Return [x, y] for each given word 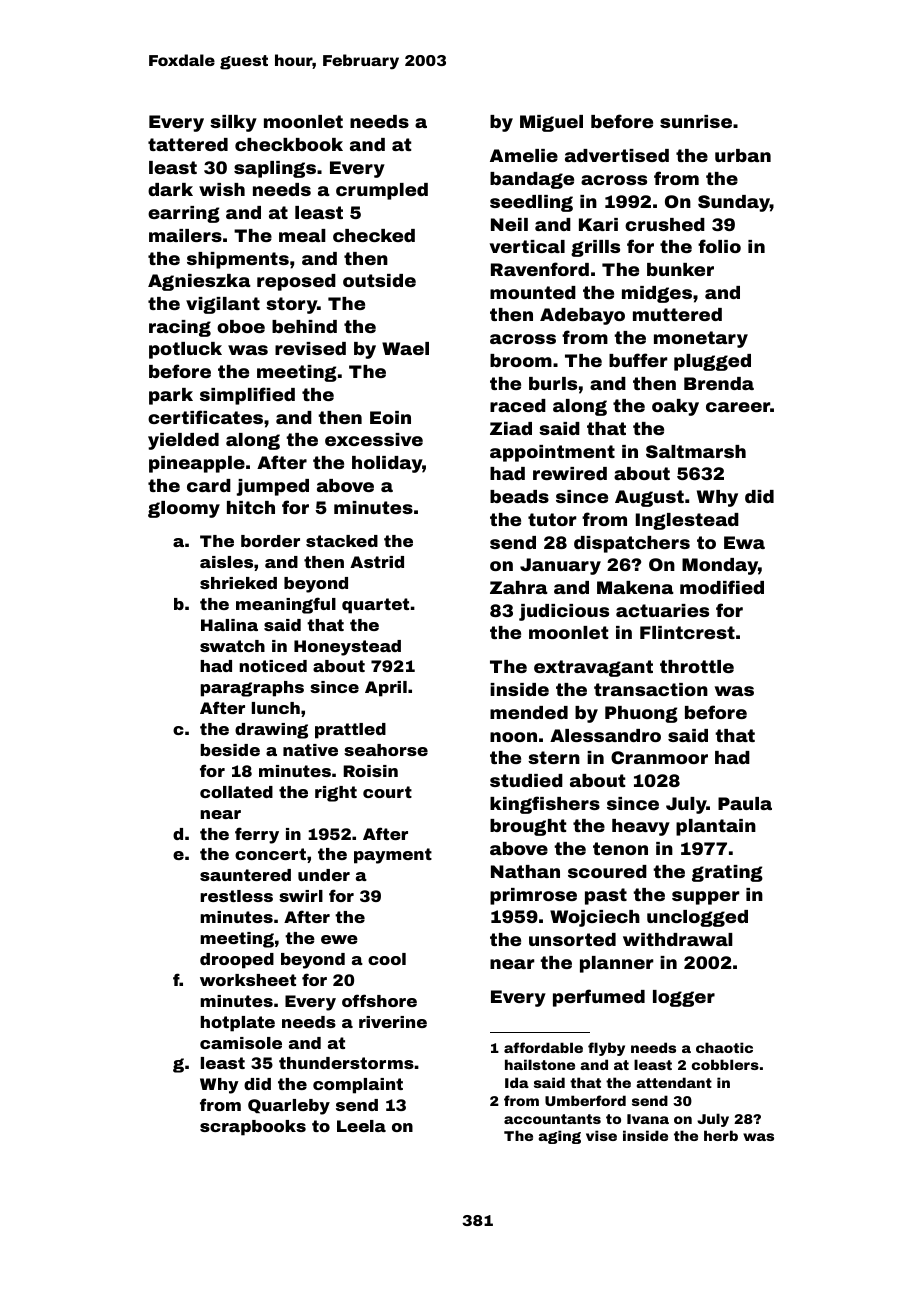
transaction [651, 689]
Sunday [734, 203]
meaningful [286, 605]
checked [374, 235]
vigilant [223, 305]
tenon [620, 848]
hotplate [237, 1024]
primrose [533, 896]
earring [184, 214]
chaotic [724, 1047]
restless [236, 896]
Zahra [519, 587]
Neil [509, 224]
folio [719, 246]
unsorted [572, 939]
